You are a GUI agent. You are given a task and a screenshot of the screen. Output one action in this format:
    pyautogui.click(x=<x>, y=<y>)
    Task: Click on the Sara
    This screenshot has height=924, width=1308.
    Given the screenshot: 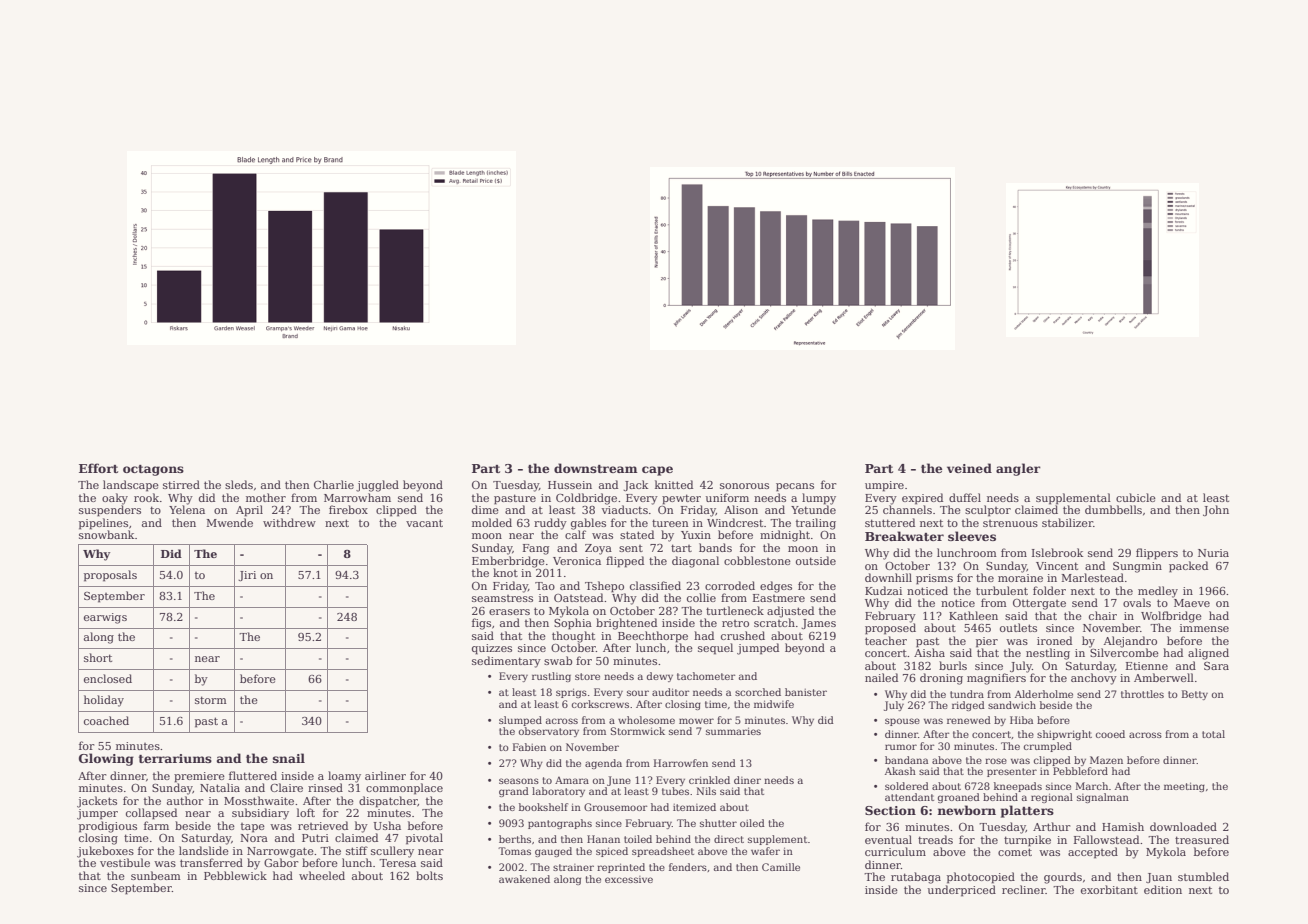 What is the action you would take?
    pyautogui.click(x=1216, y=666)
